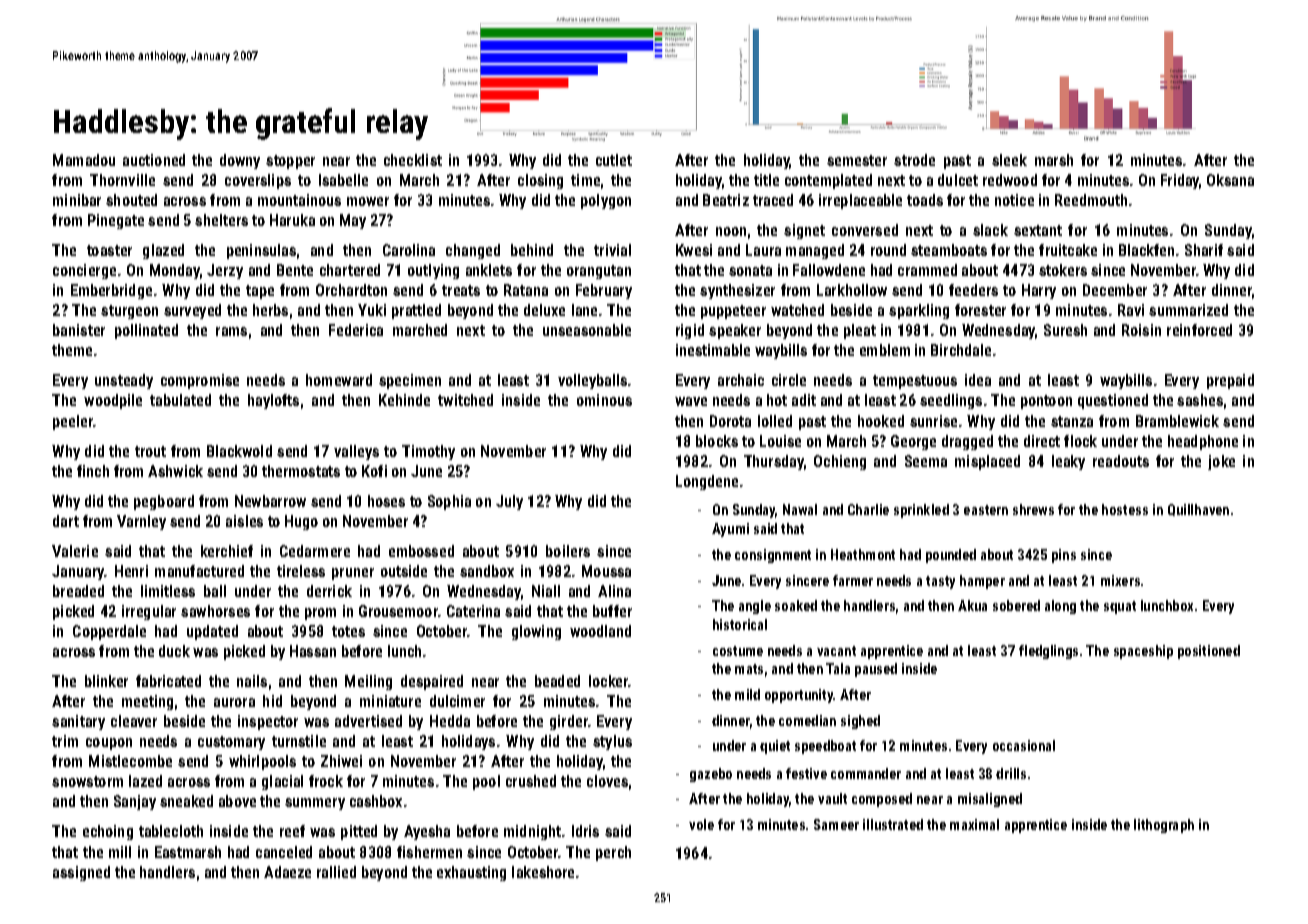 The width and height of the screenshot is (1308, 924). What do you see at coordinates (986, 510) in the screenshot?
I see `eastern` at bounding box center [986, 510].
